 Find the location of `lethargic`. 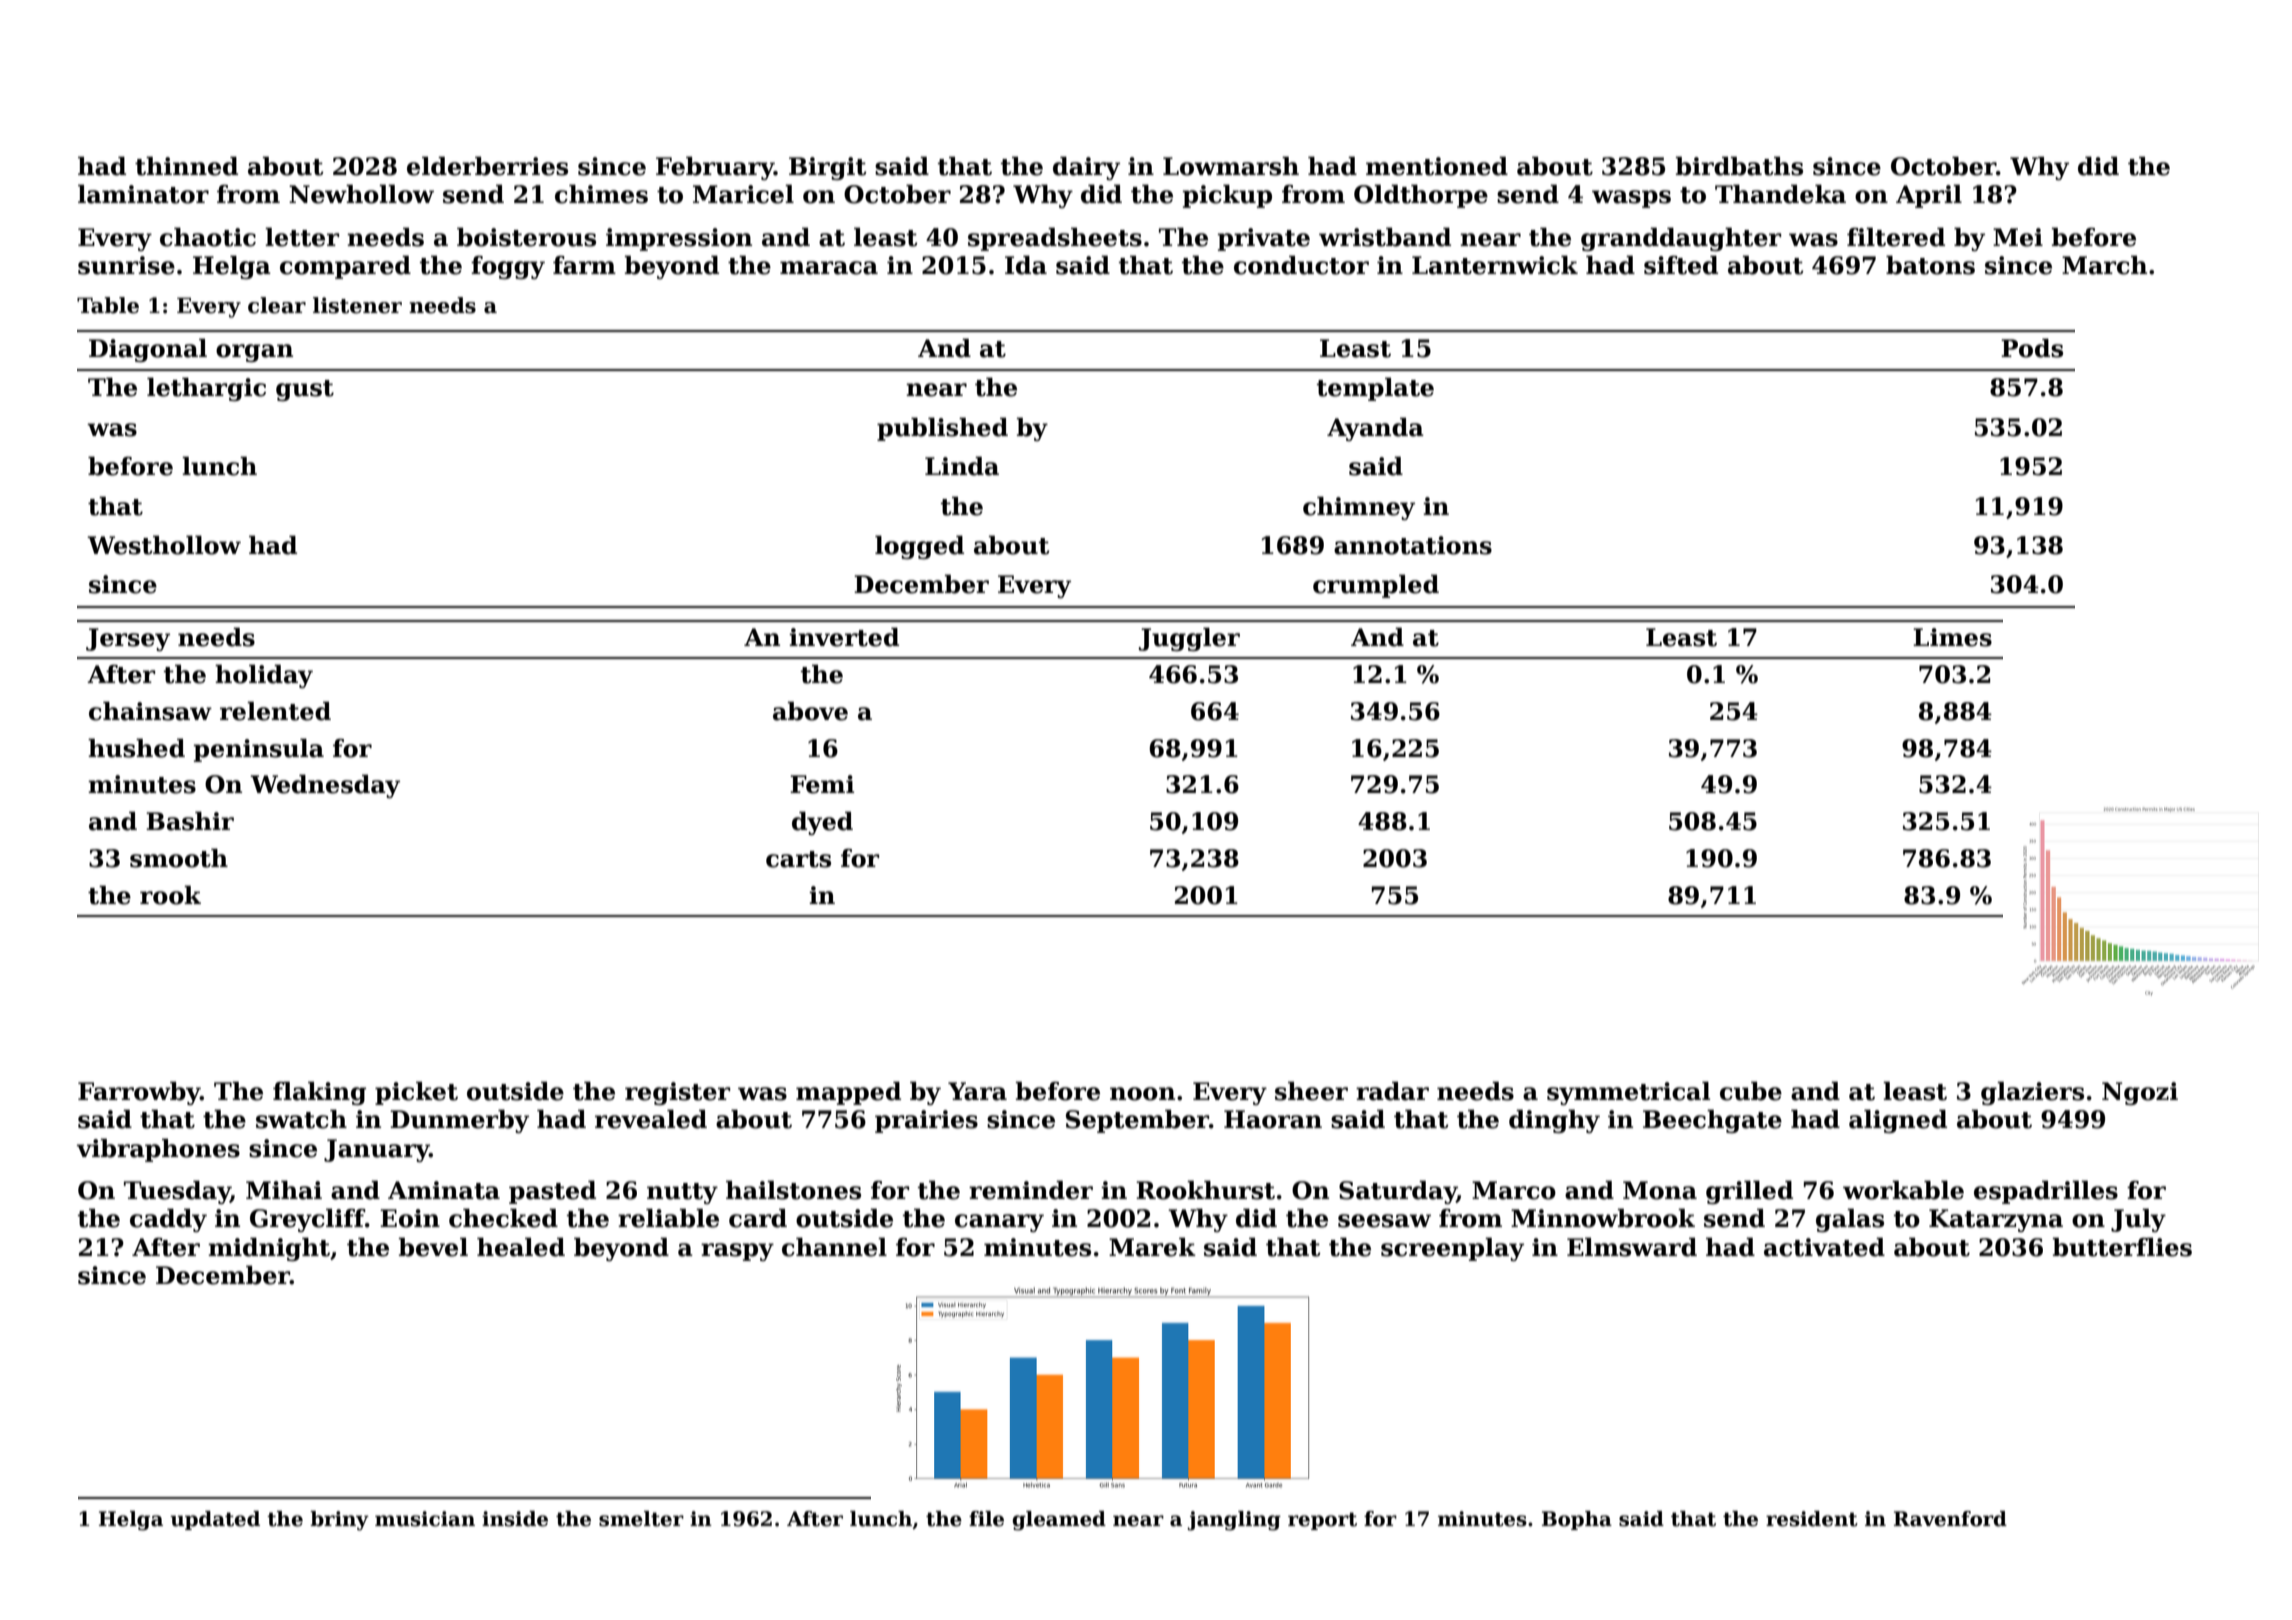

lethargic is located at coordinates (206, 389).
